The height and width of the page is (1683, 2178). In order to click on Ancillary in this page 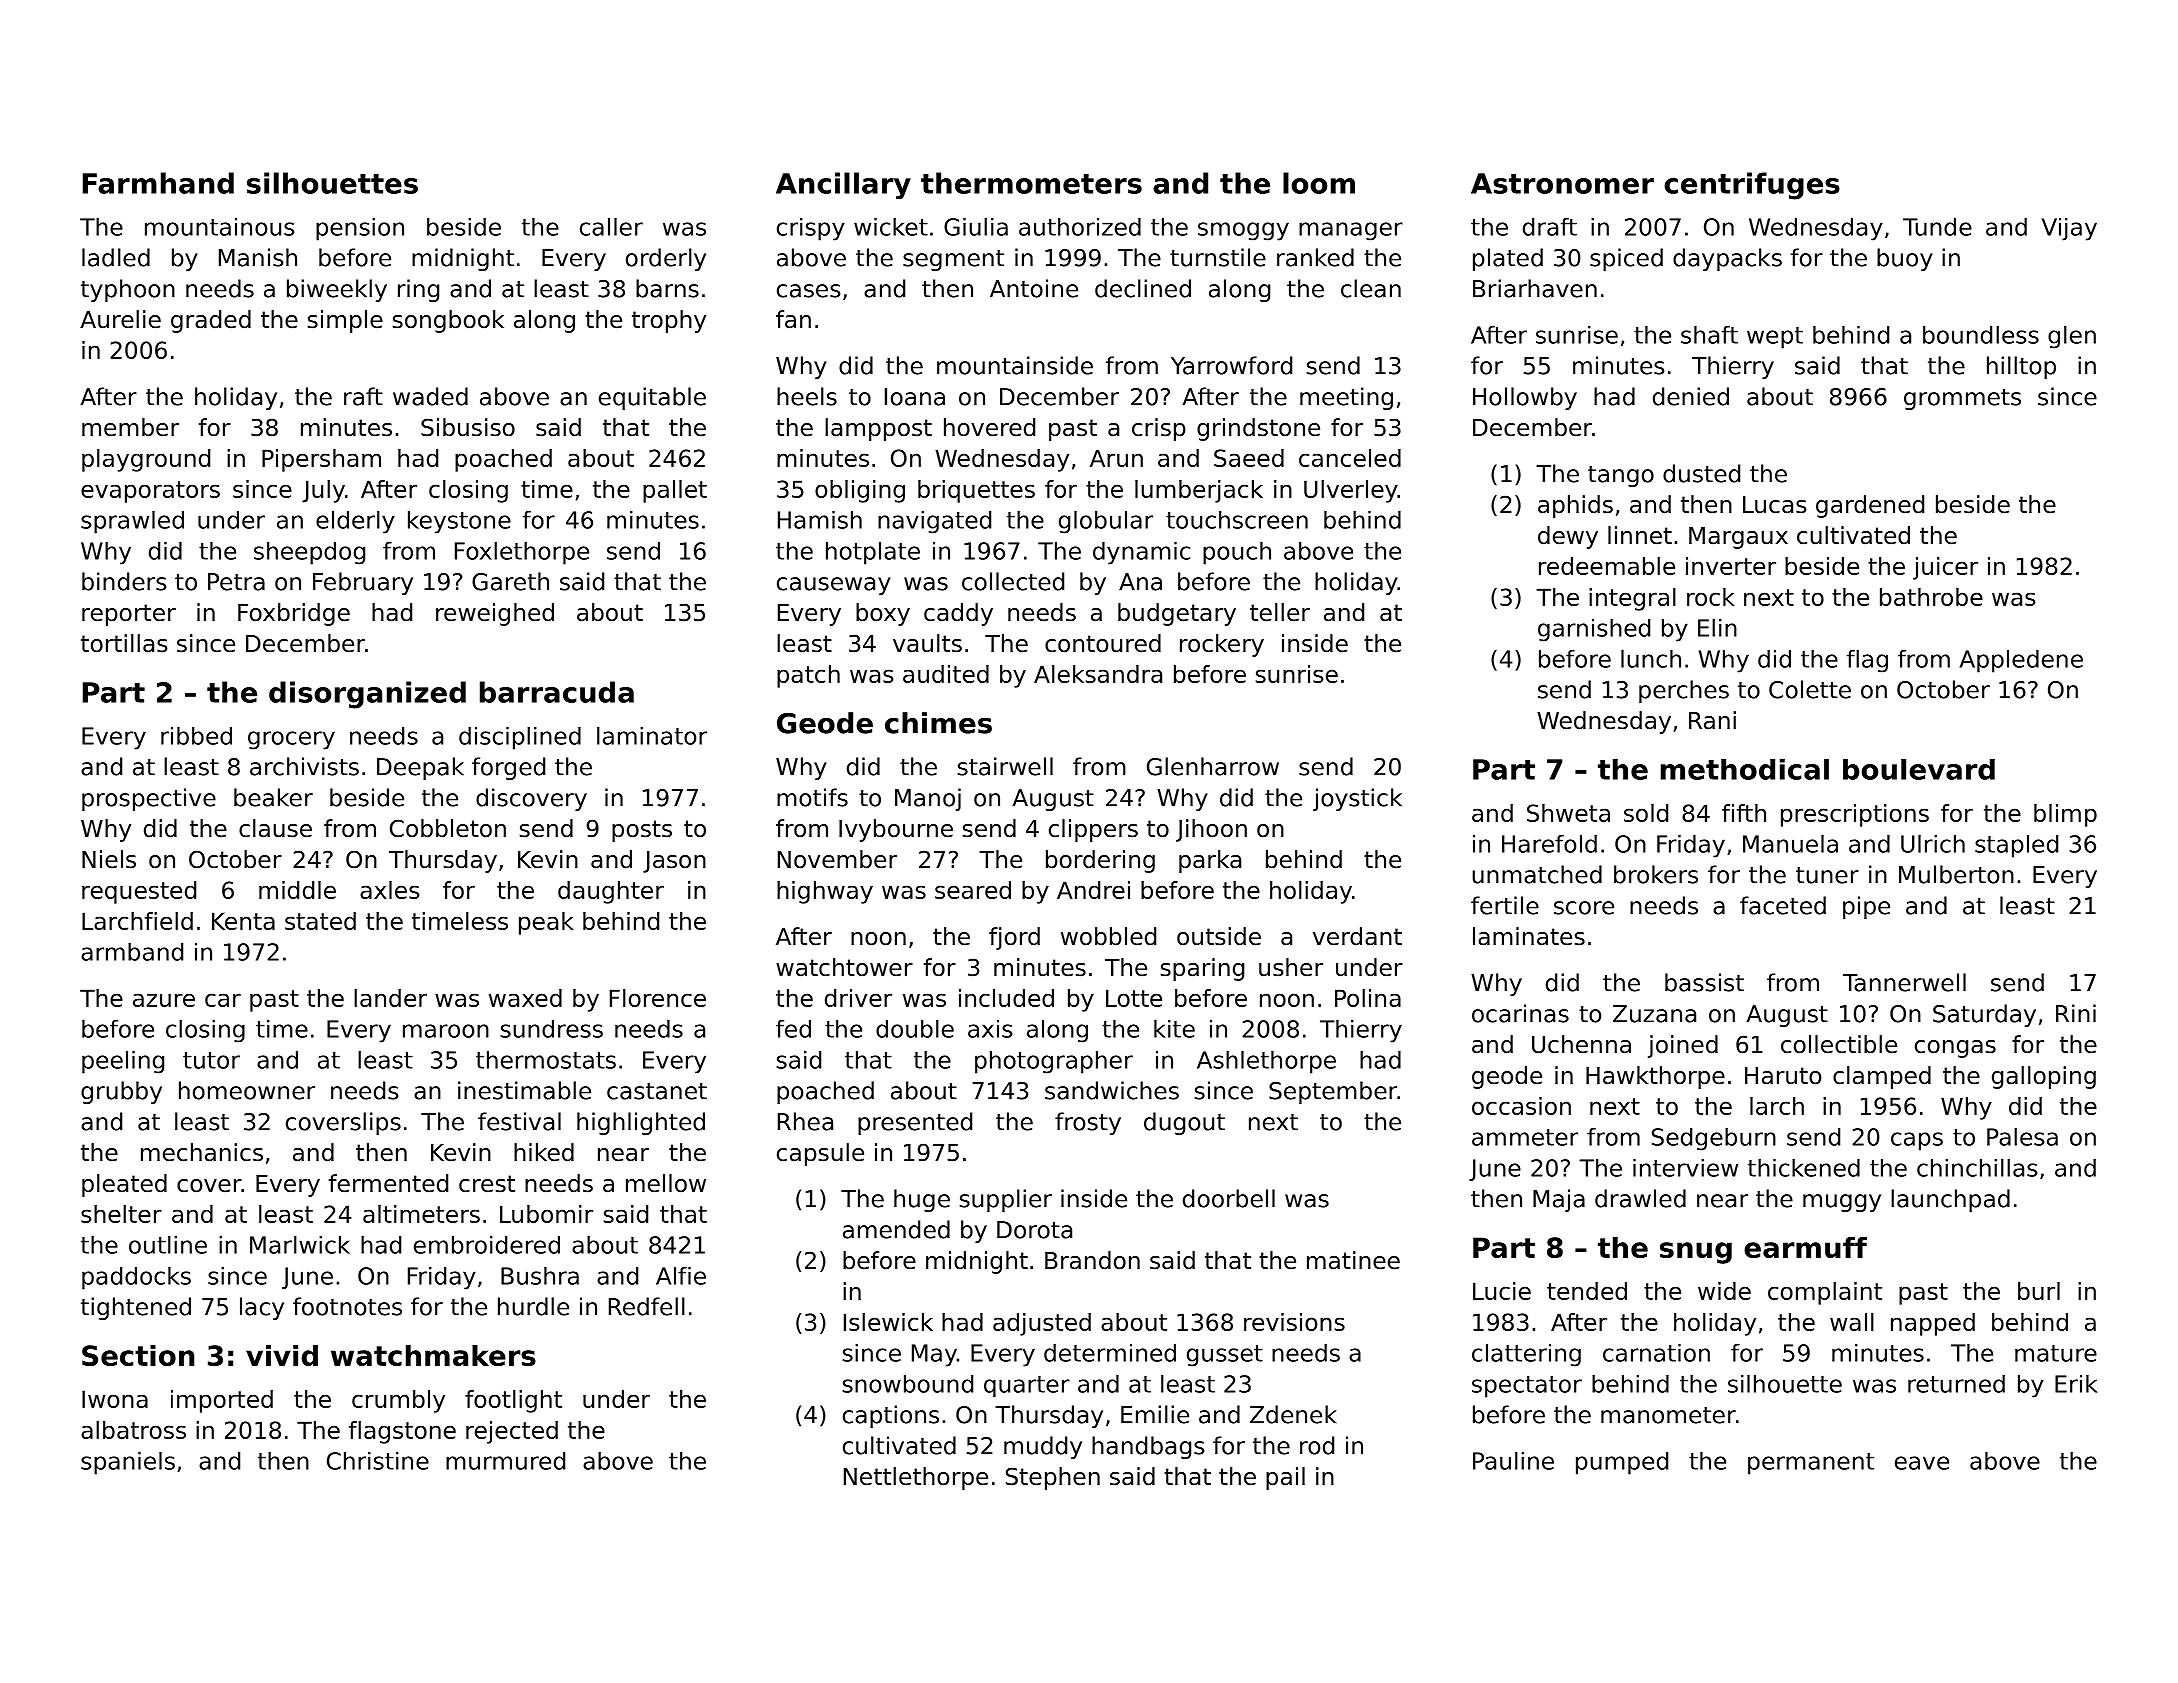, I will do `click(843, 185)`.
